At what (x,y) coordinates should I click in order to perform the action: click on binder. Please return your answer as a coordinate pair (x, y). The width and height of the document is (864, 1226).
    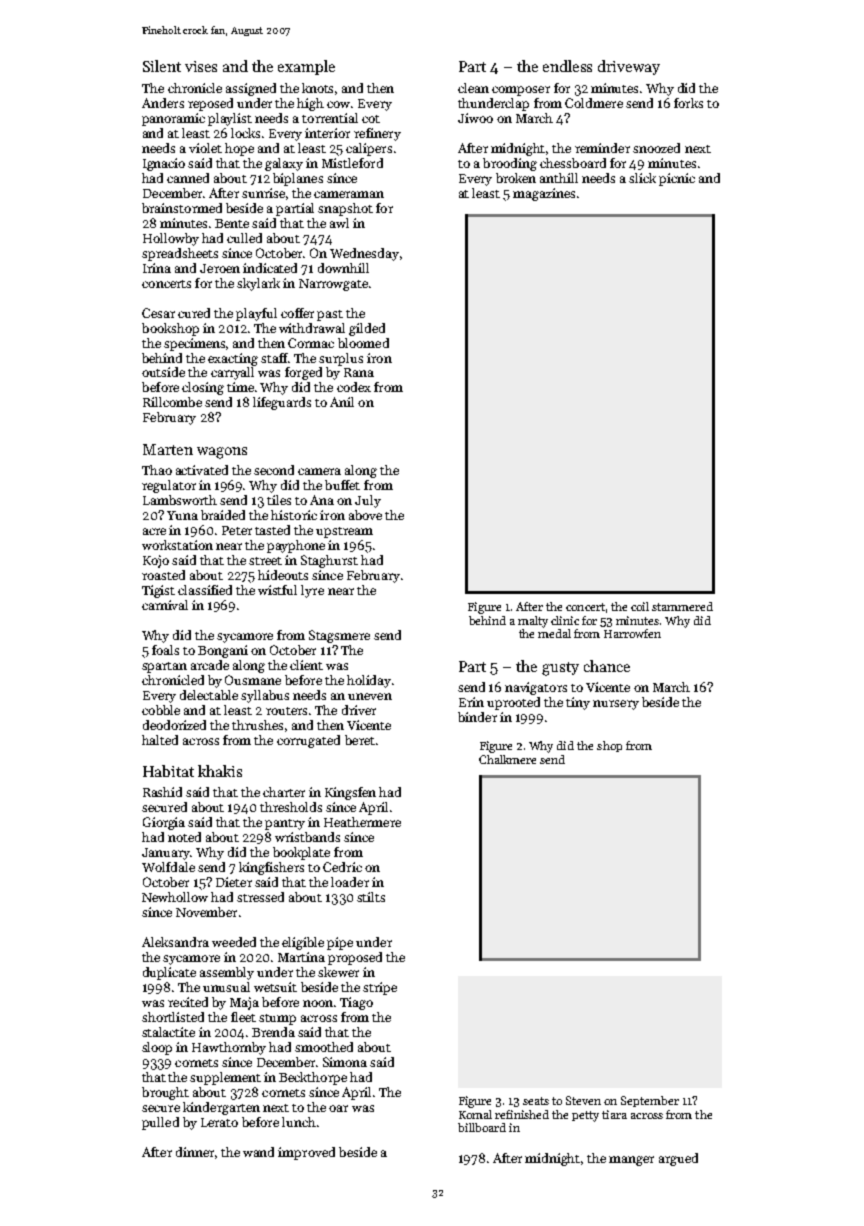
    Looking at the image, I should click on (477, 717).
